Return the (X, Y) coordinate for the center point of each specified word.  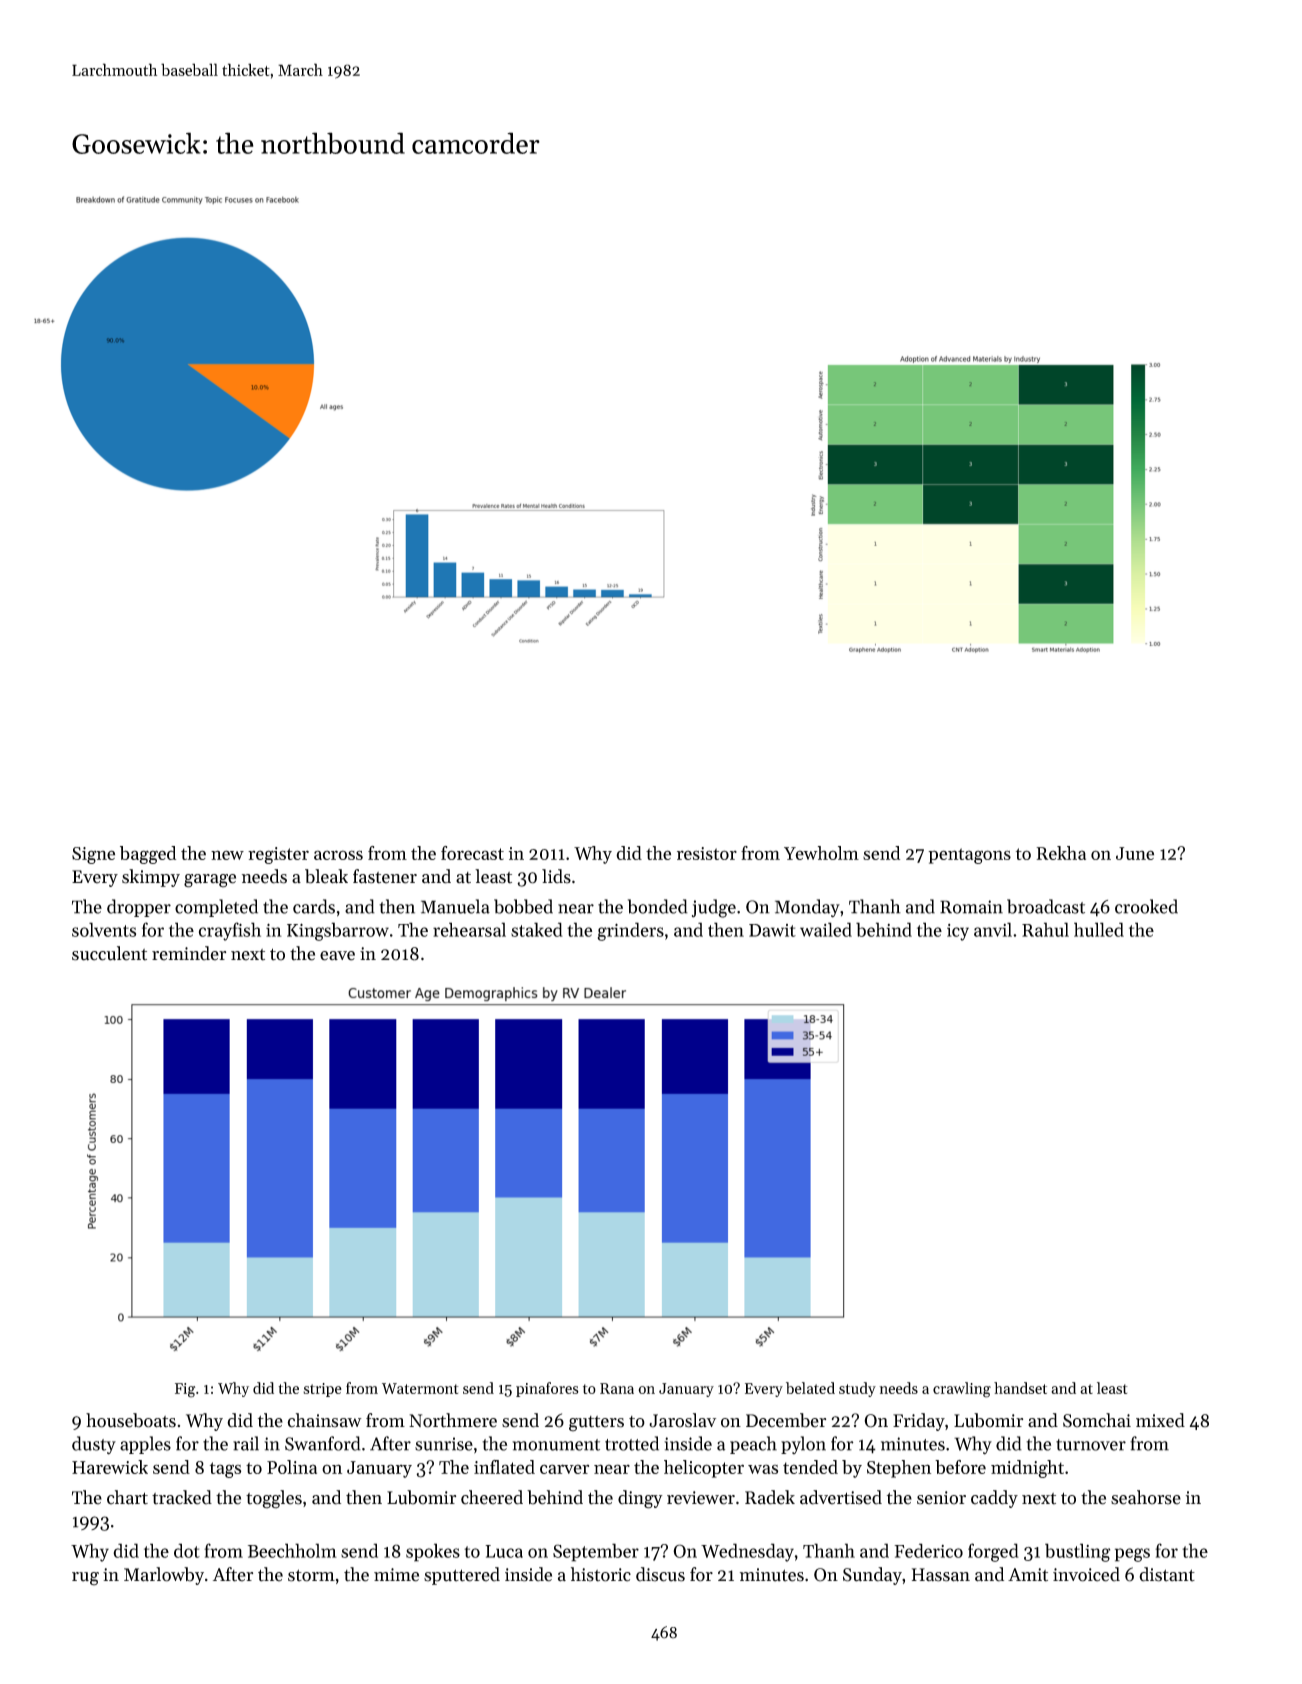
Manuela (455, 906)
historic (601, 1574)
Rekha (1061, 853)
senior (941, 1498)
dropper (139, 908)
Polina (292, 1467)
